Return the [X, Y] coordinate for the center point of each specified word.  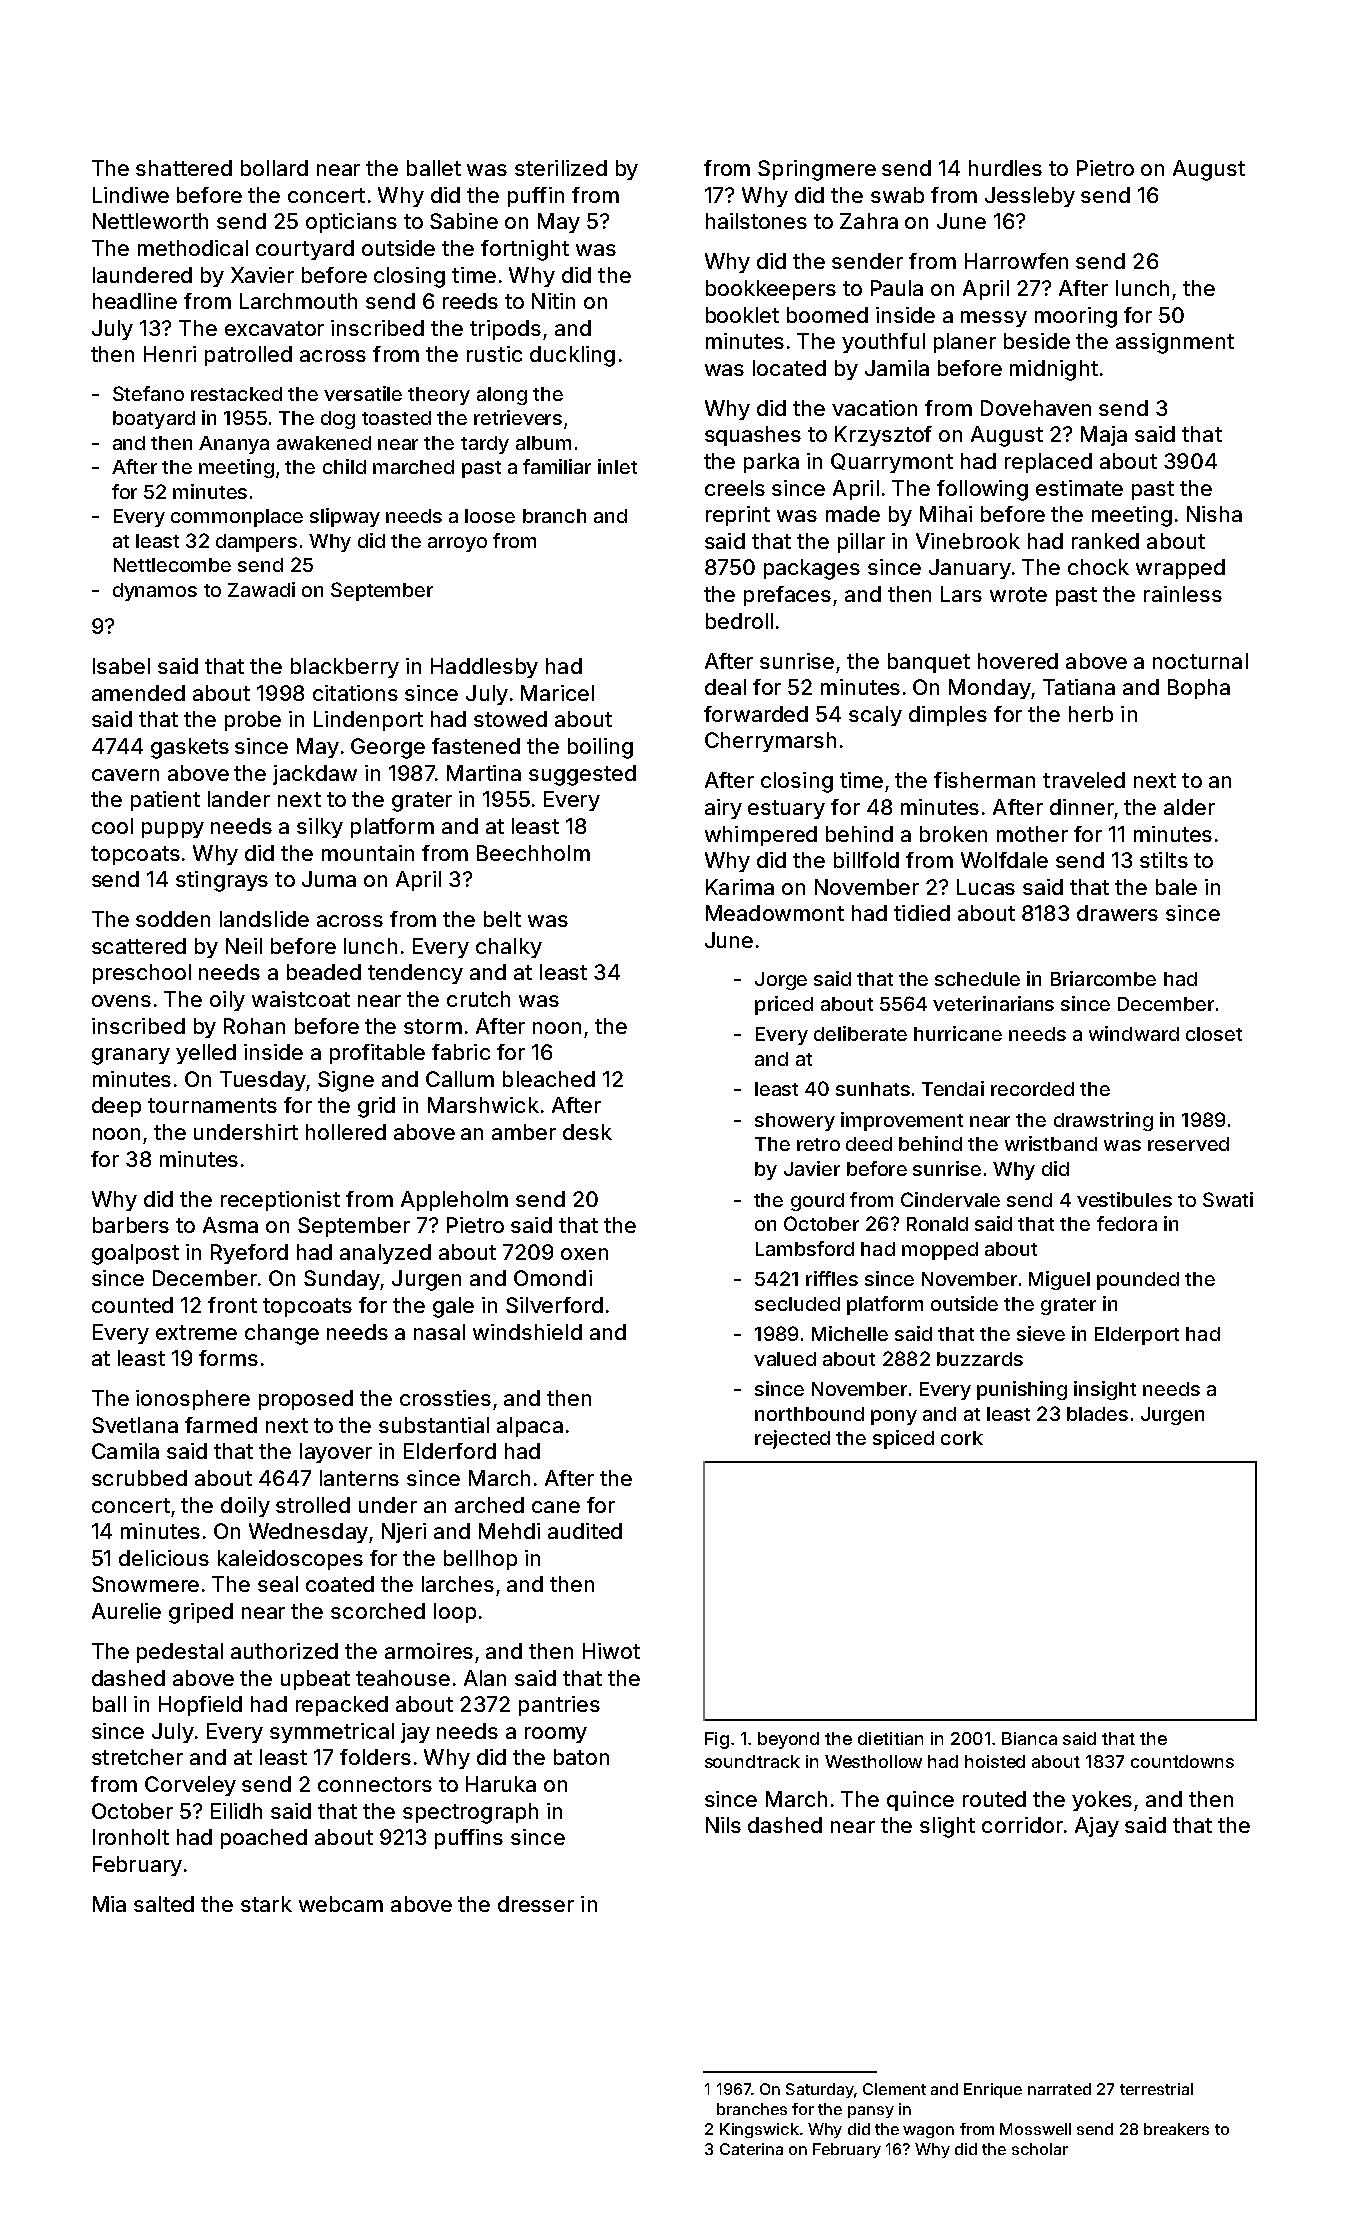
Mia [109, 1904]
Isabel [121, 666]
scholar [1040, 2149]
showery [795, 1122]
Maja [1104, 436]
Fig [717, 1740]
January [970, 569]
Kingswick [759, 2130]
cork [962, 1438]
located [789, 368]
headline [135, 301]
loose [490, 516]
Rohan [254, 1026]
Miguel [1059, 1280]
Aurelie [126, 1611]
